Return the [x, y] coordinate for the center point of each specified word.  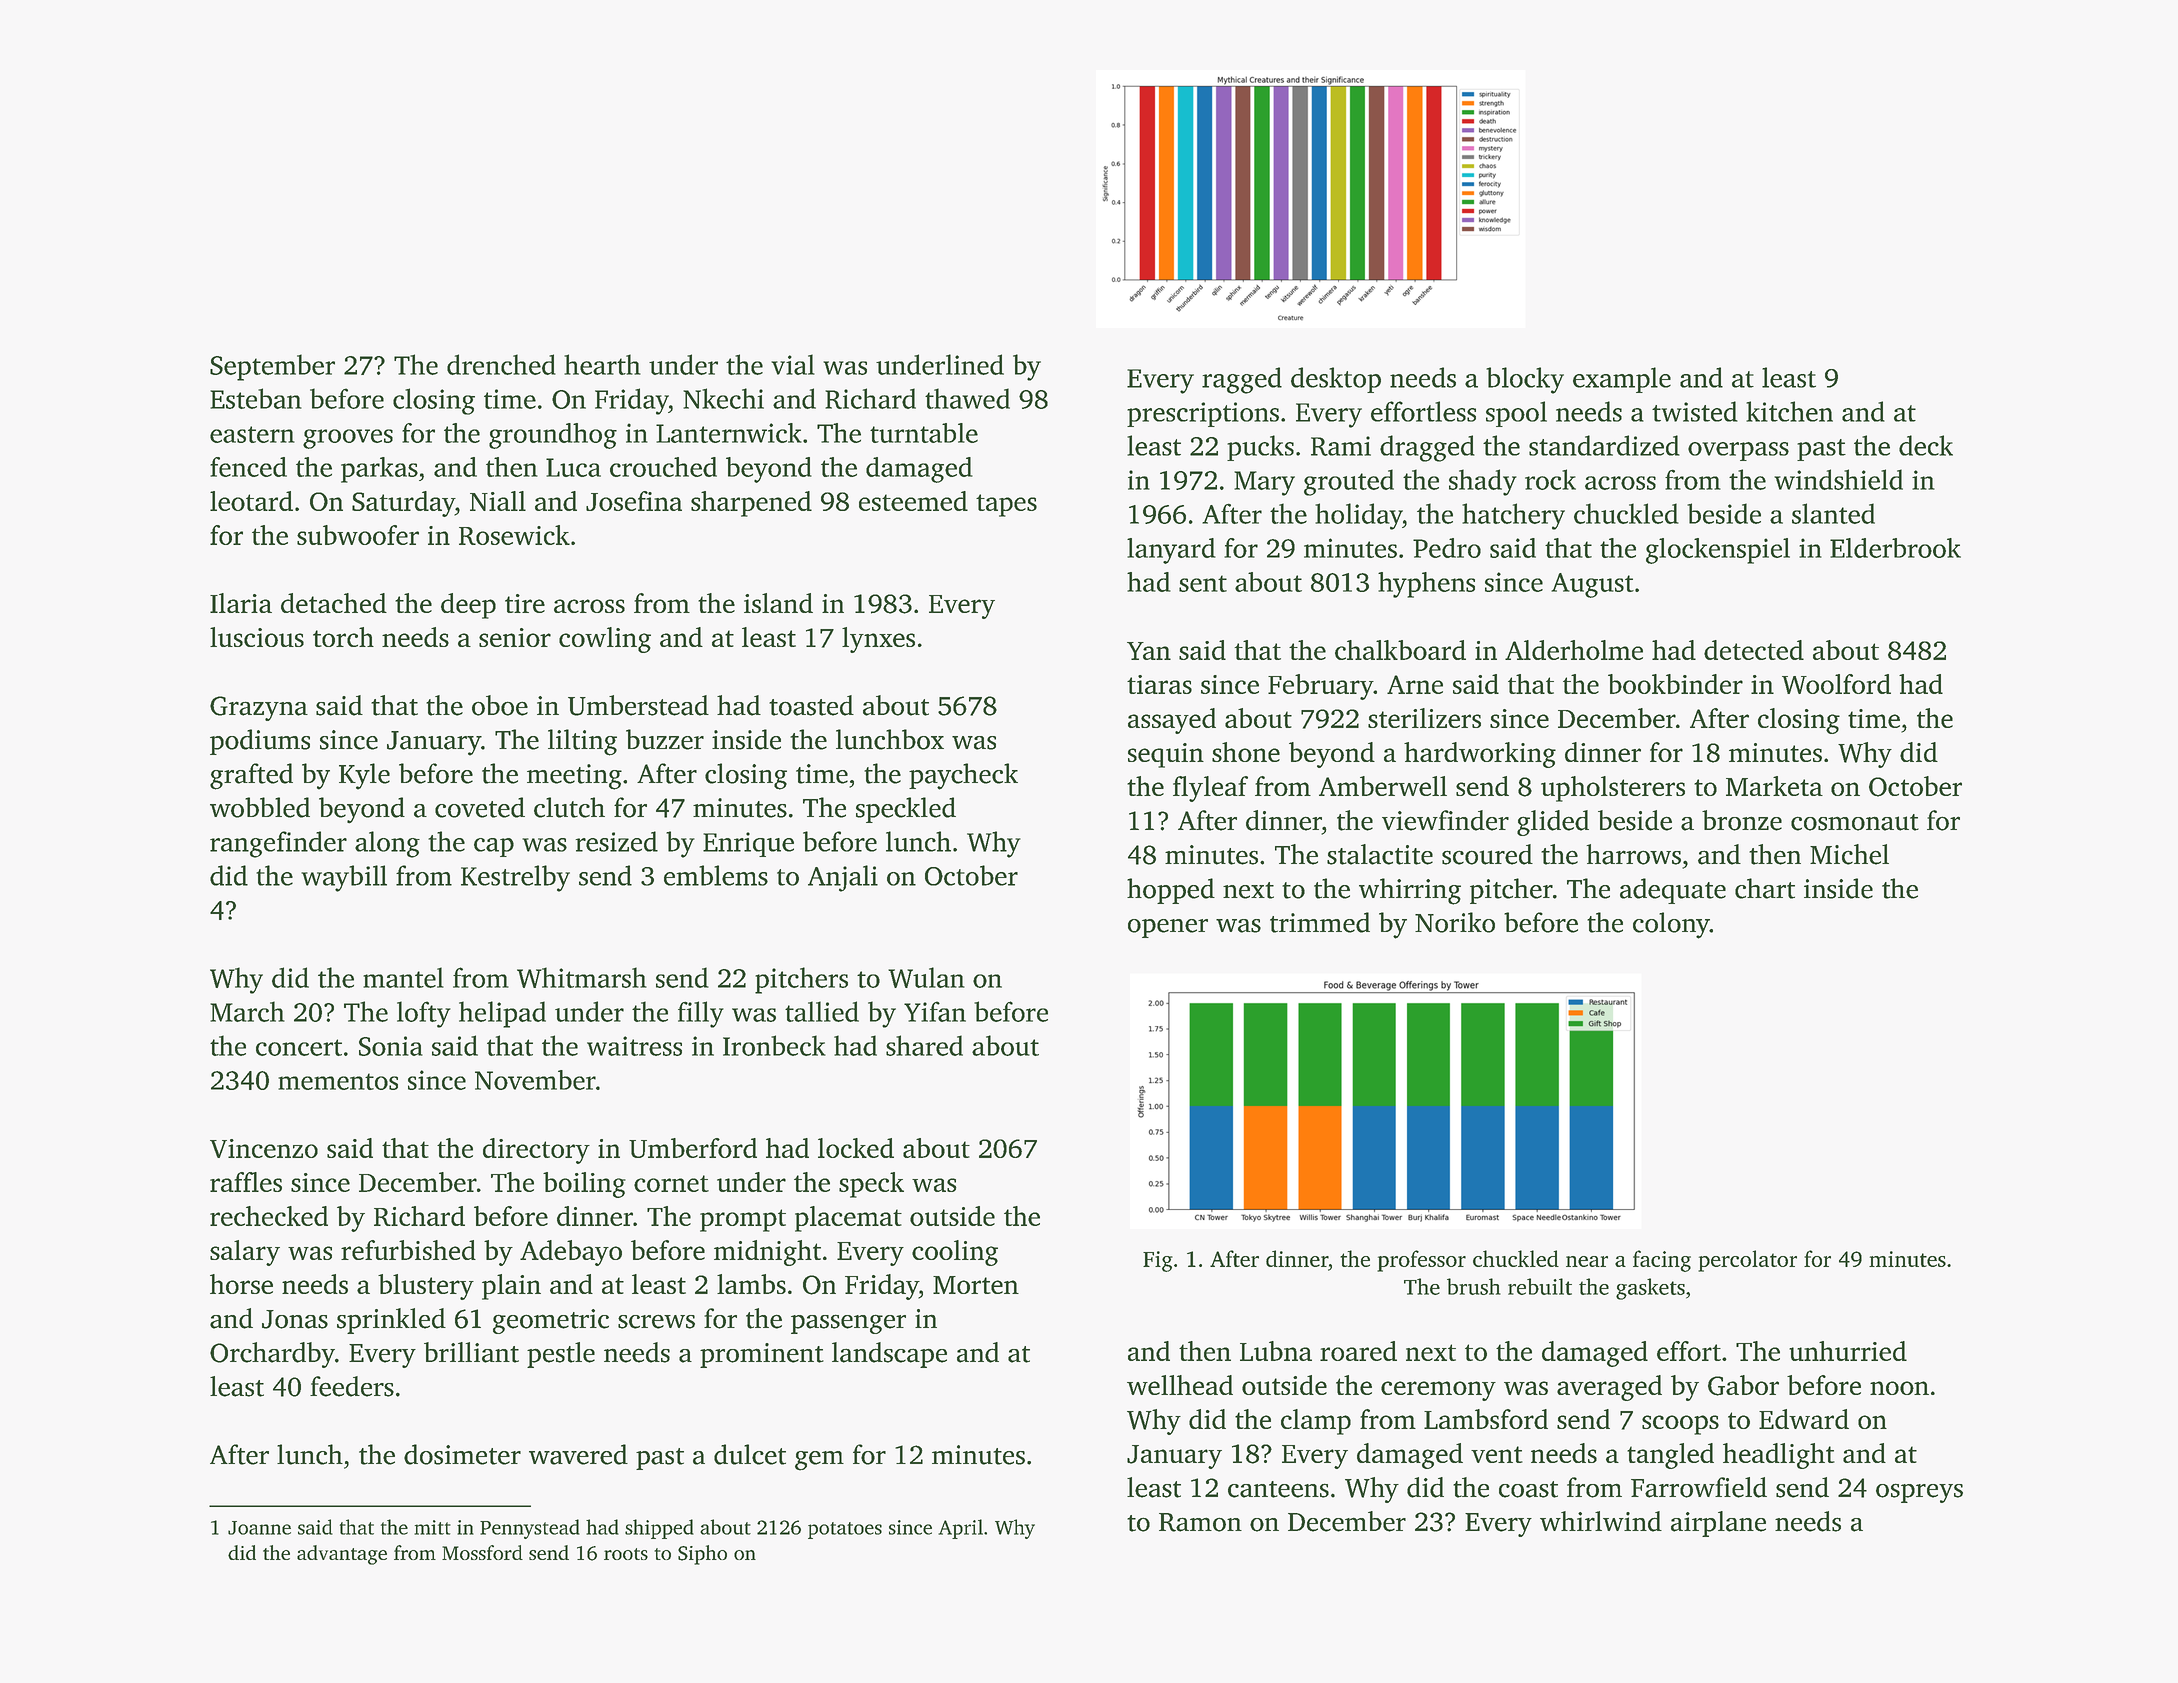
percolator [1747, 1261]
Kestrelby [515, 878]
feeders [352, 1386]
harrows [1633, 854]
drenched [501, 364]
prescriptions [1203, 414]
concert [299, 1047]
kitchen [1789, 411]
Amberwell [1383, 786]
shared [924, 1045]
